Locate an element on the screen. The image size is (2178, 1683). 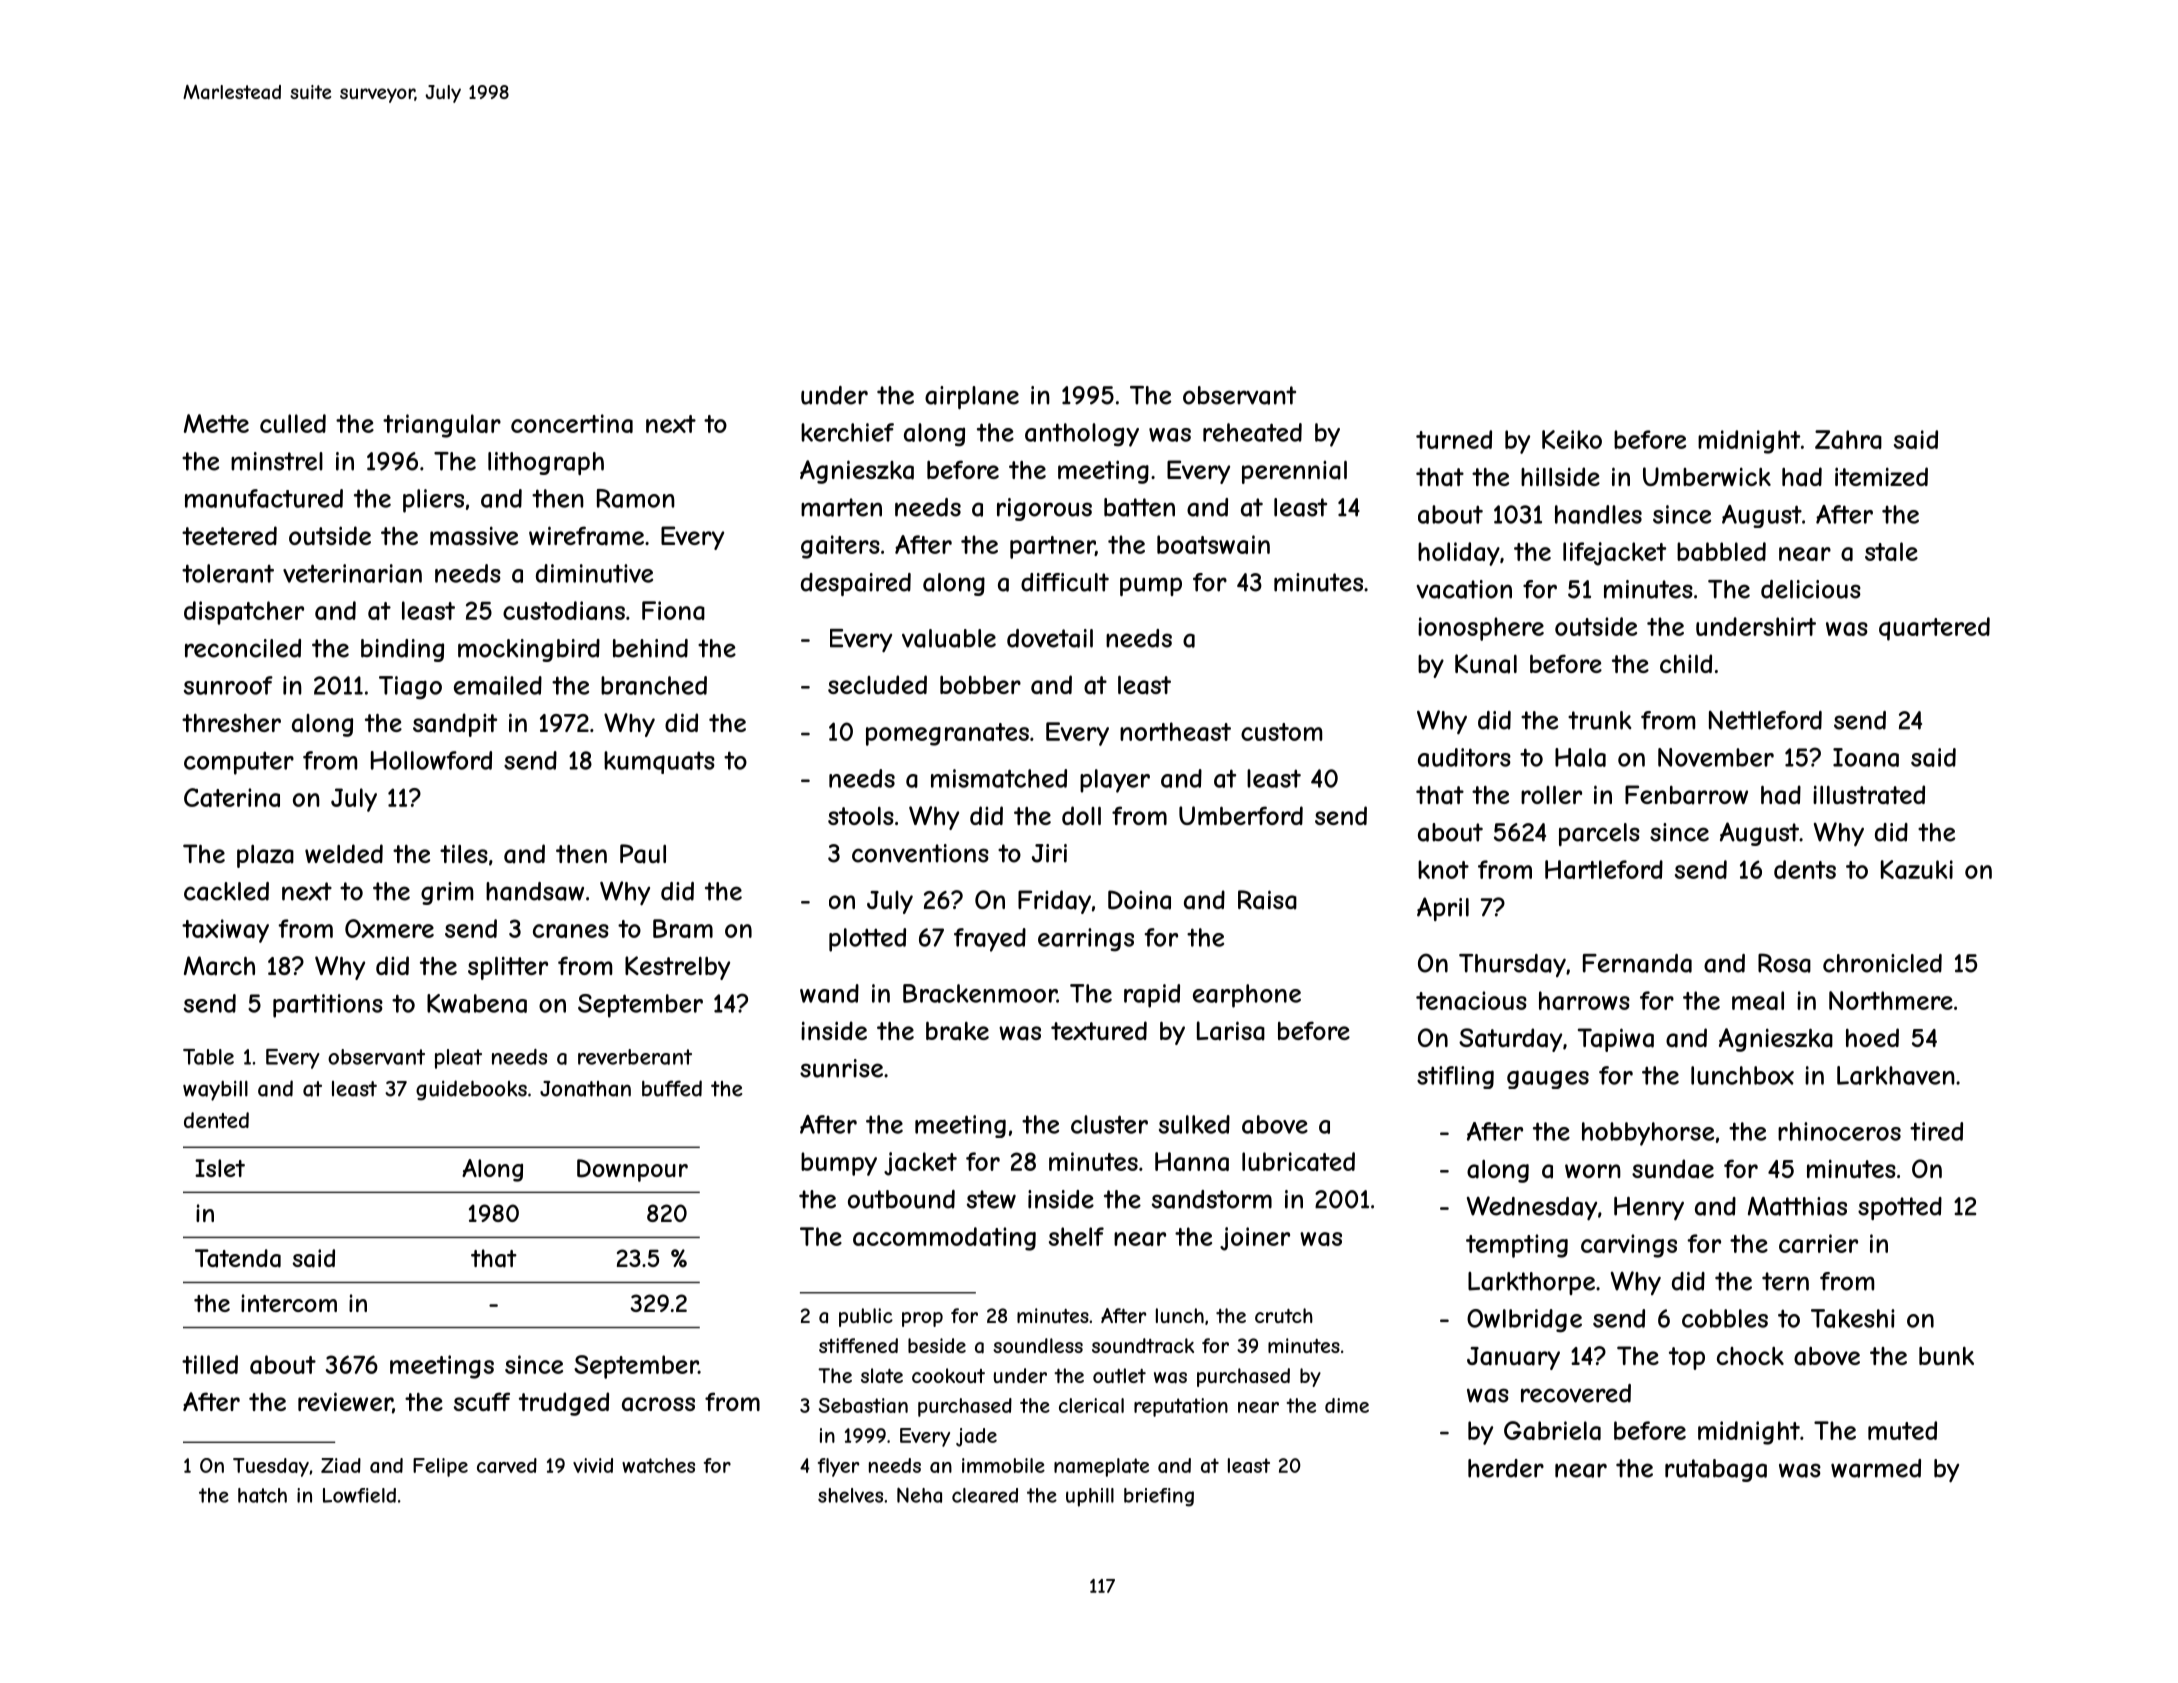
tenacious is located at coordinates (1471, 1000).
